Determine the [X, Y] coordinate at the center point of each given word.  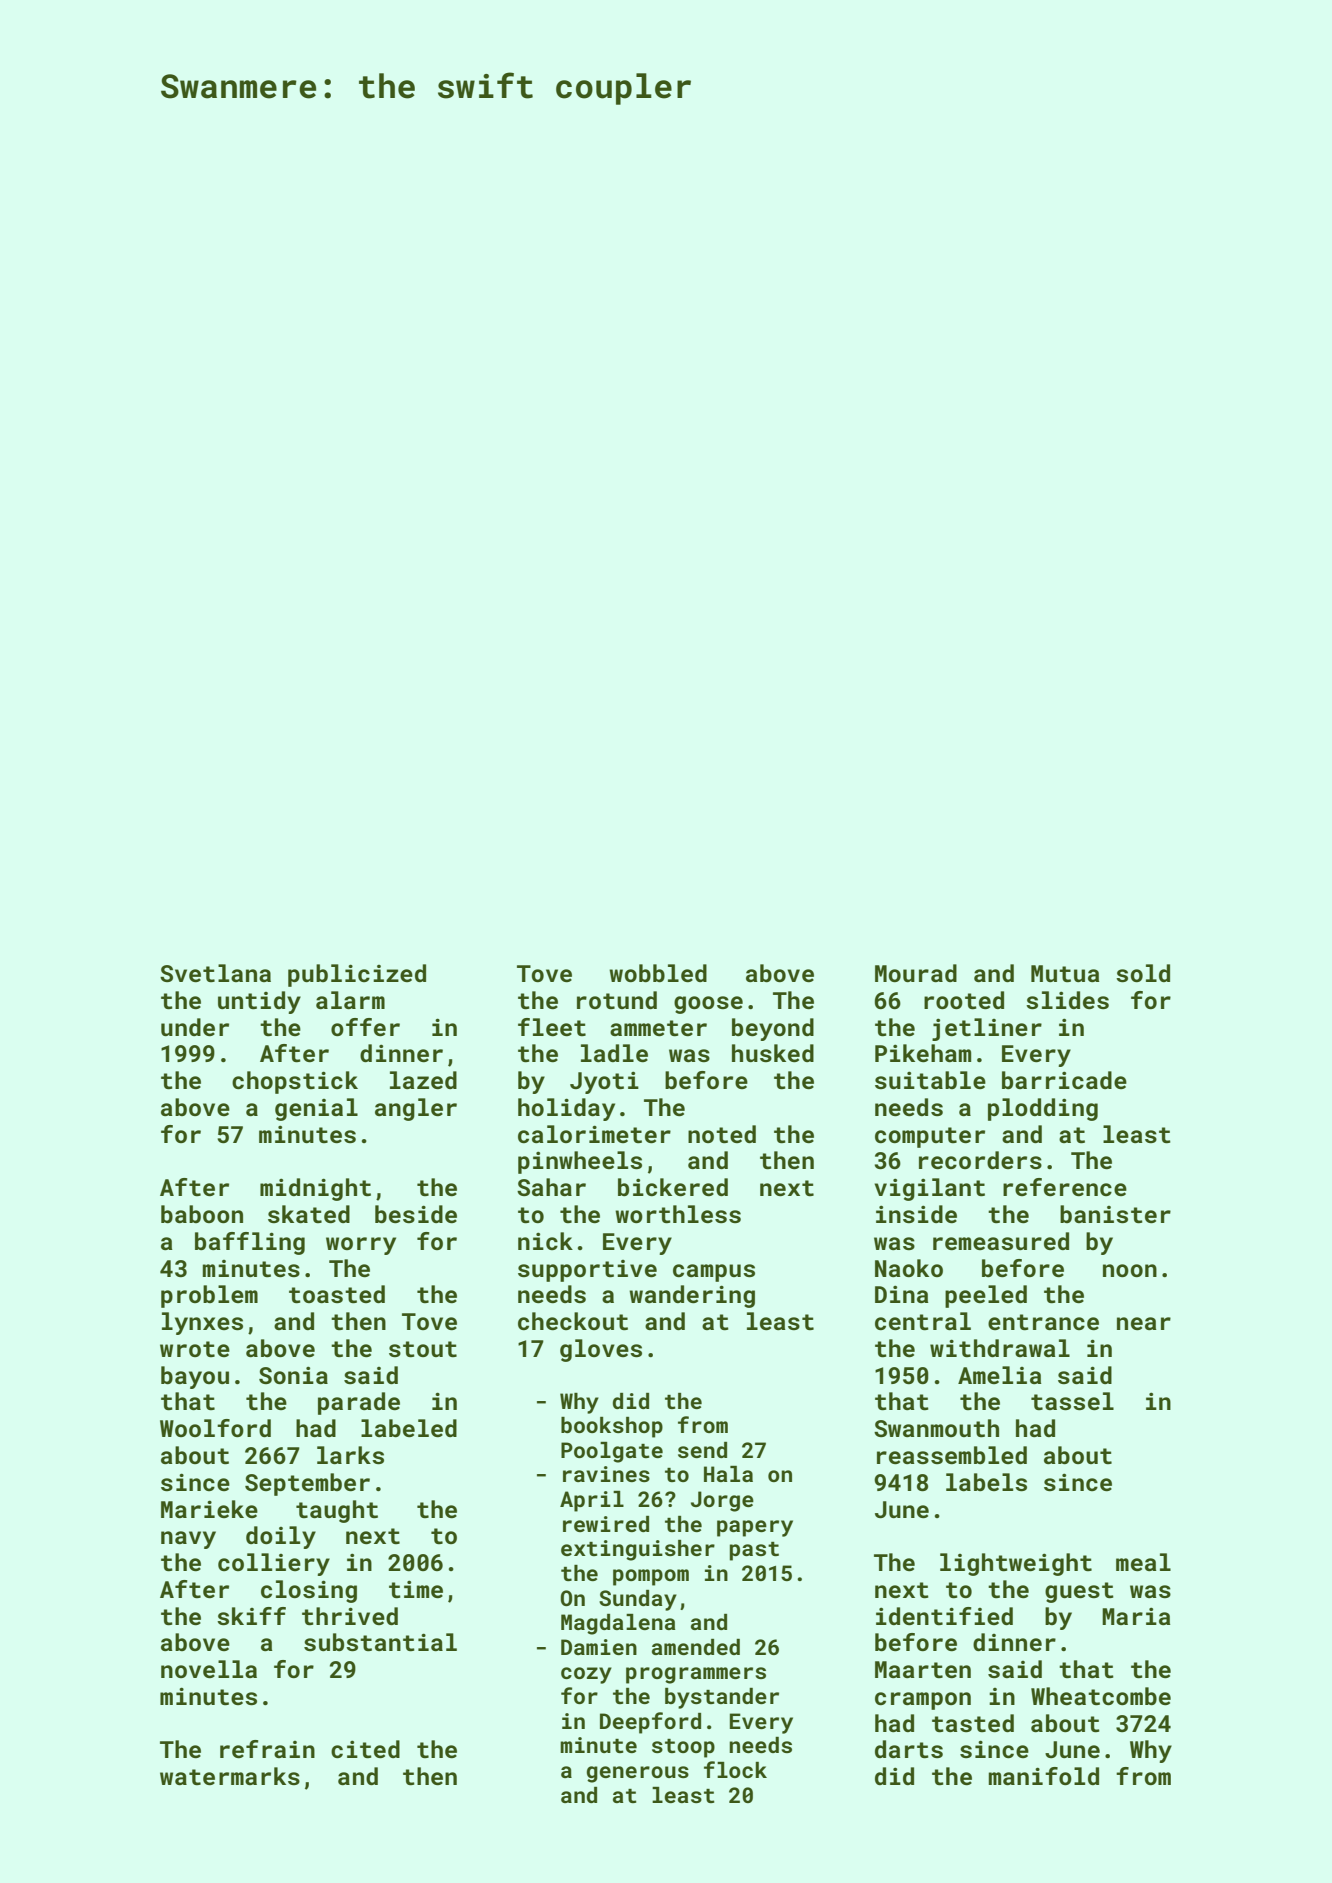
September [307, 1484]
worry [361, 1246]
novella [209, 1669]
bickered [673, 1187]
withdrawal [1000, 1348]
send [702, 1450]
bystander [722, 1698]
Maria [1136, 1616]
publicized [357, 975]
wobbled [658, 973]
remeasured [1001, 1241]
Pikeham [923, 1053]
